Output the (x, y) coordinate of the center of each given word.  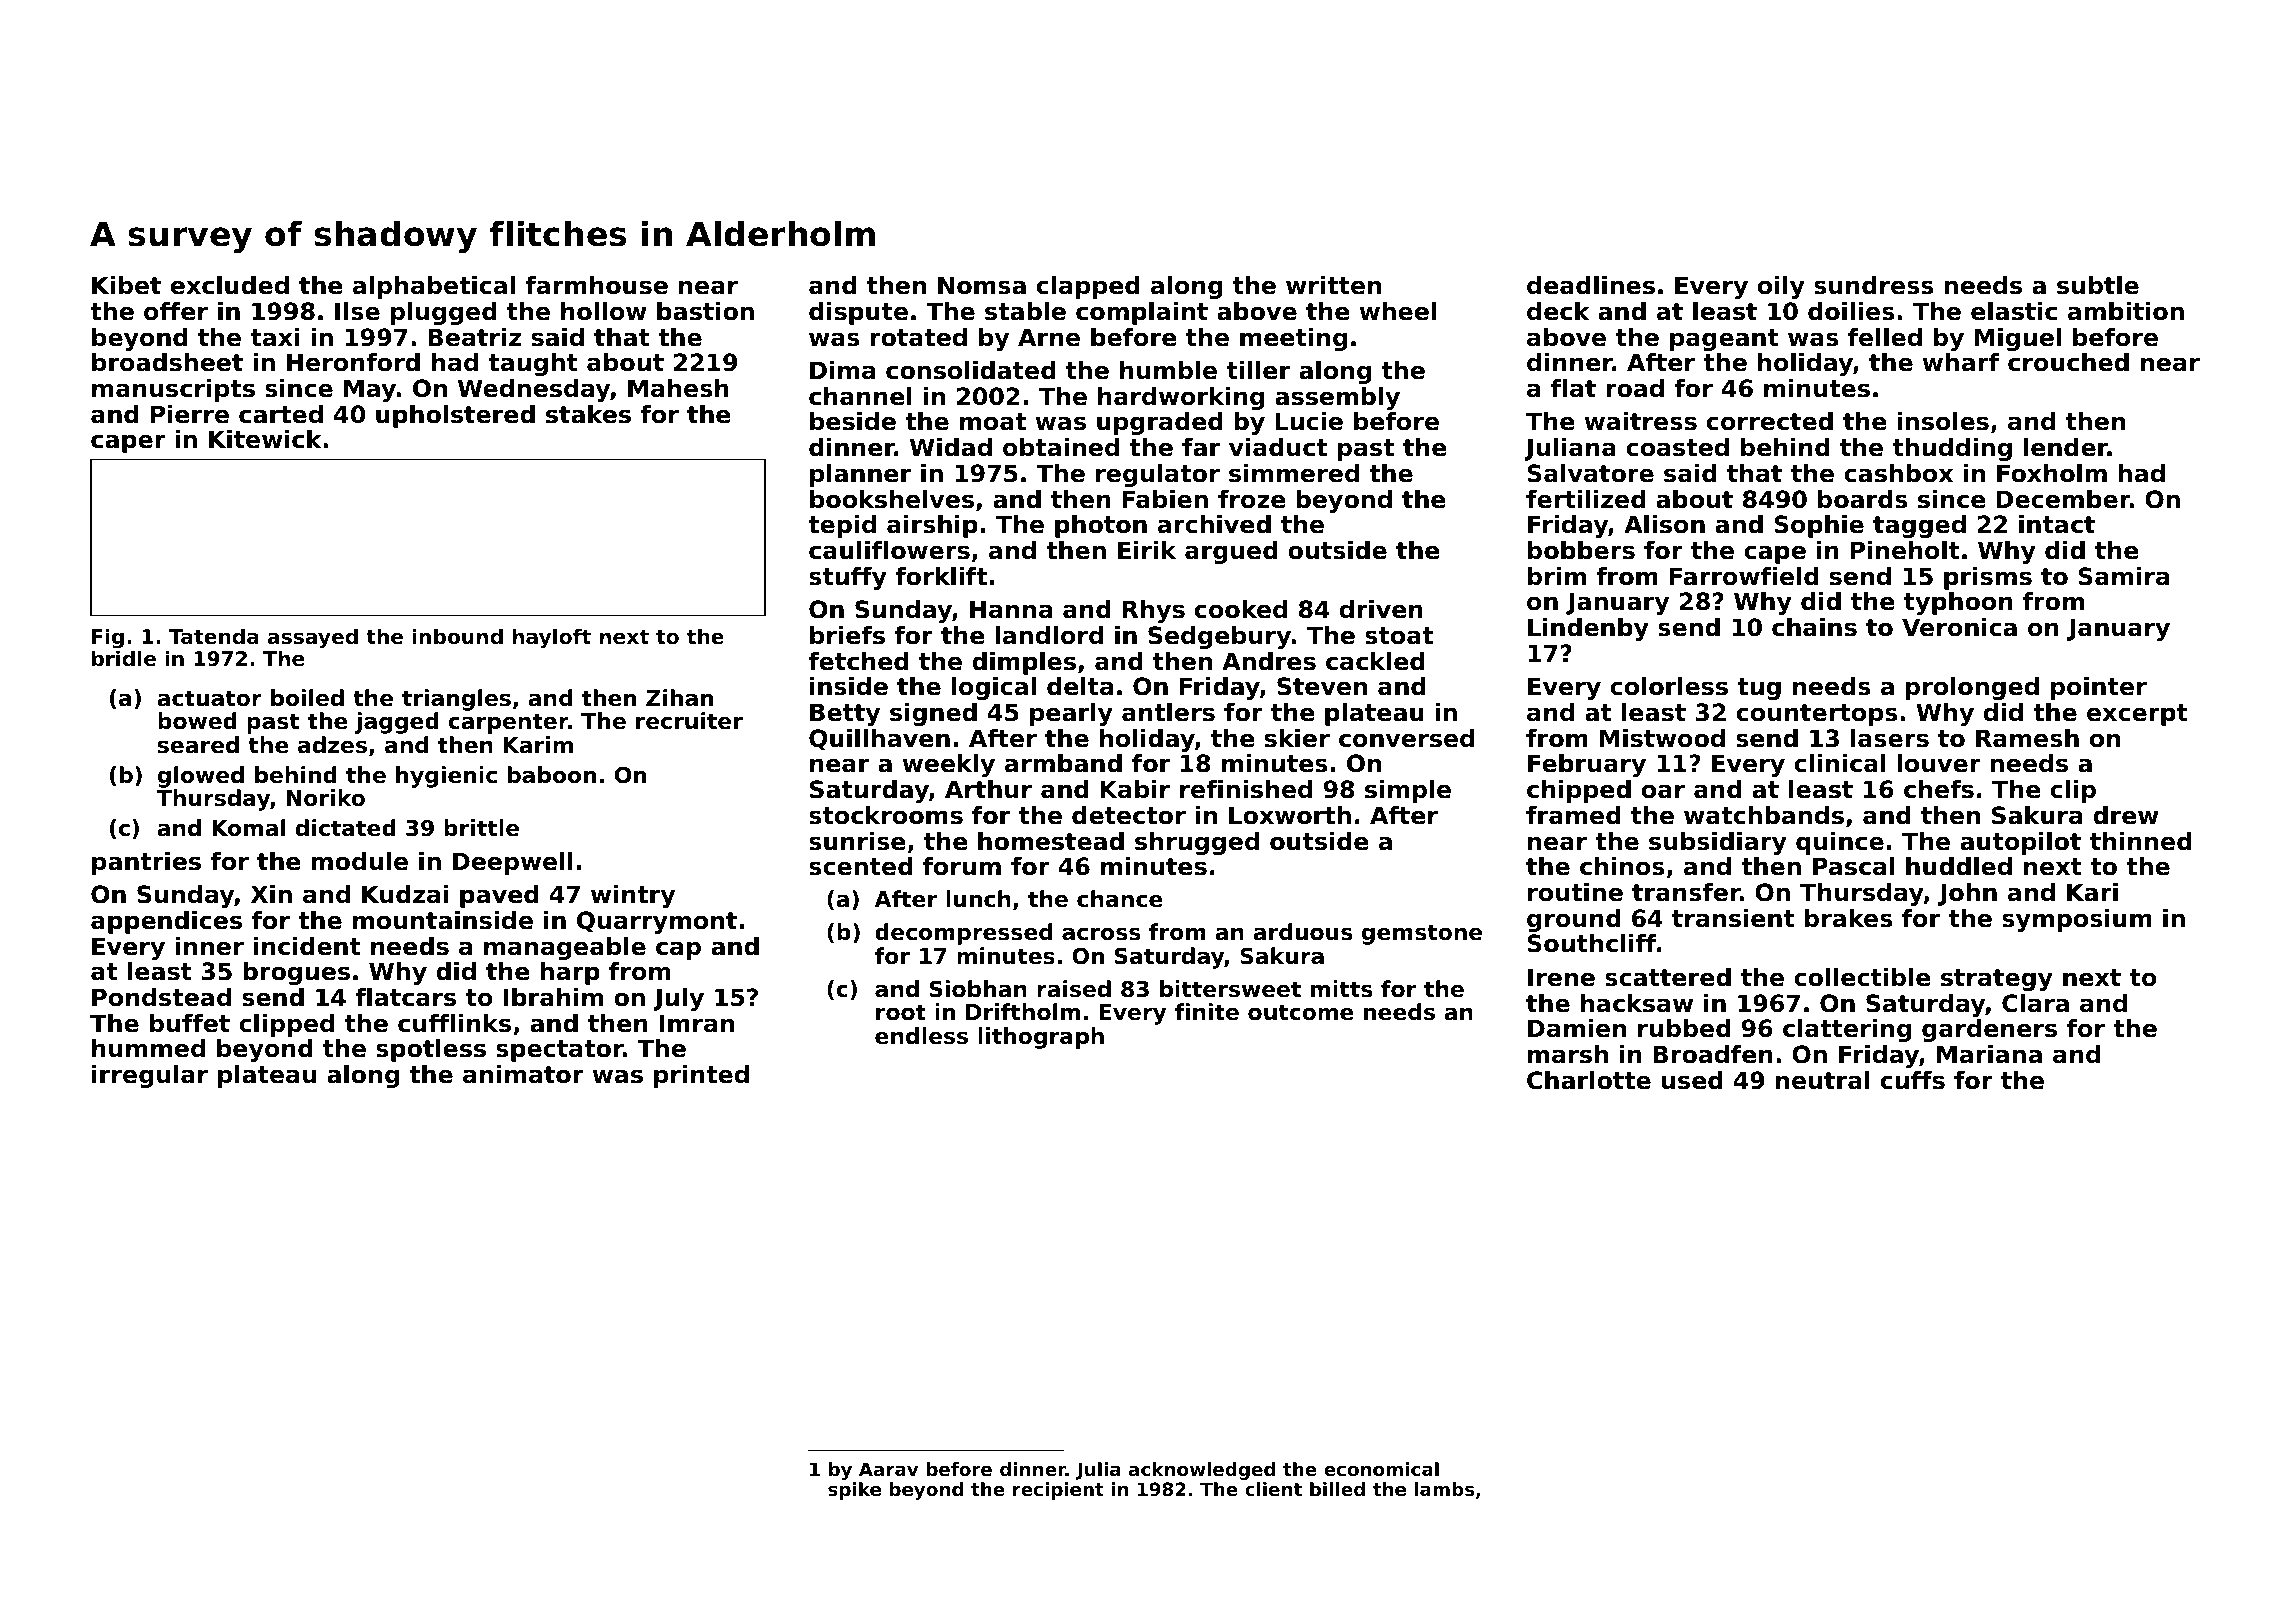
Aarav (888, 1469)
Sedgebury (1220, 637)
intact (2057, 524)
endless (921, 1036)
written (1333, 285)
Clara (2035, 1003)
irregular (150, 1076)
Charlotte (1589, 1080)
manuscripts (173, 390)
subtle (2098, 285)
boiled (307, 698)
